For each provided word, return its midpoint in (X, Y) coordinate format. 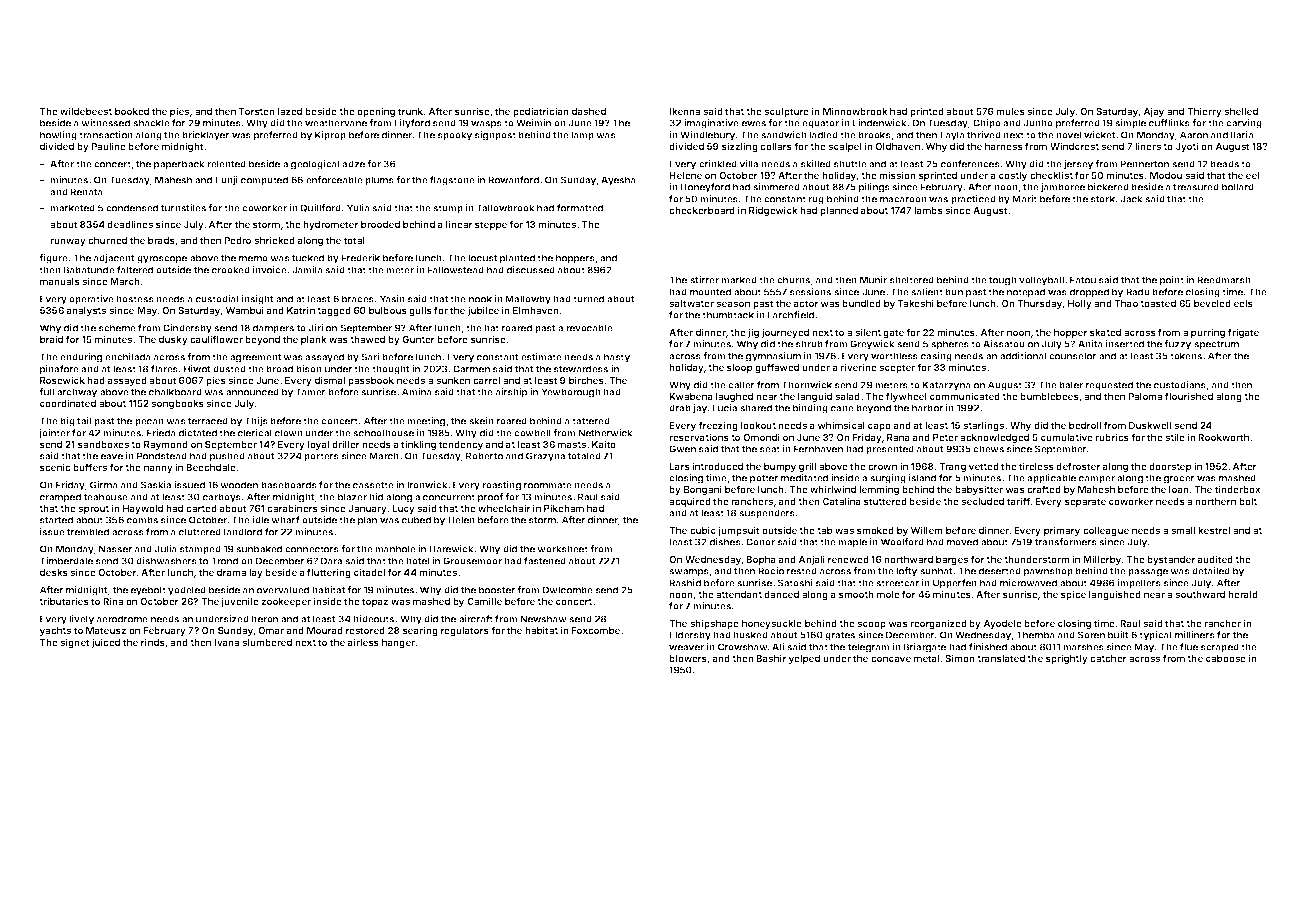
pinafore (59, 370)
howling (58, 136)
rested (802, 571)
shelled (1241, 111)
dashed (589, 111)
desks (54, 572)
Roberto (484, 456)
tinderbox (1238, 489)
